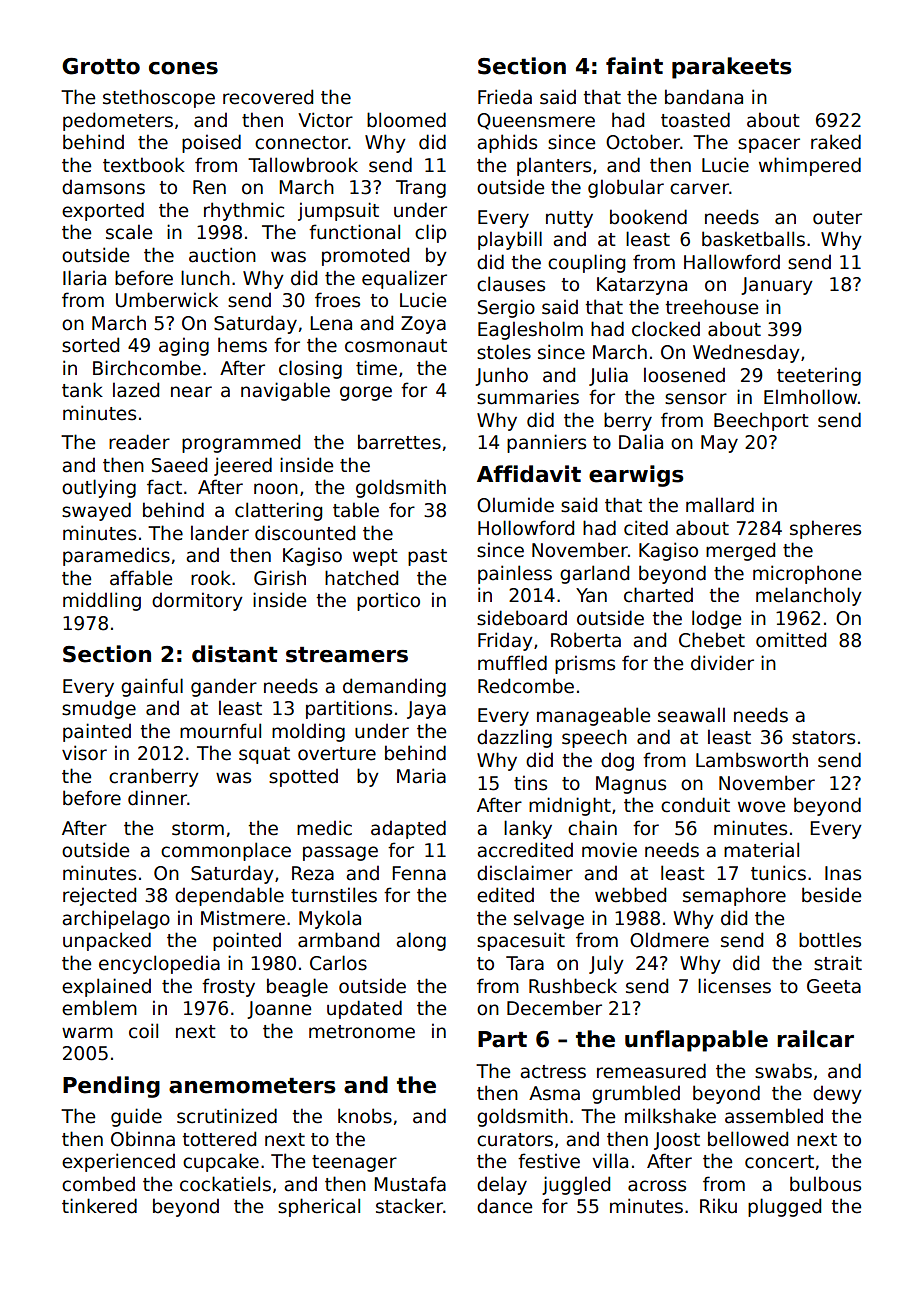 This image has width=924, height=1308. What do you see at coordinates (823, 738) in the image?
I see `stators` at bounding box center [823, 738].
